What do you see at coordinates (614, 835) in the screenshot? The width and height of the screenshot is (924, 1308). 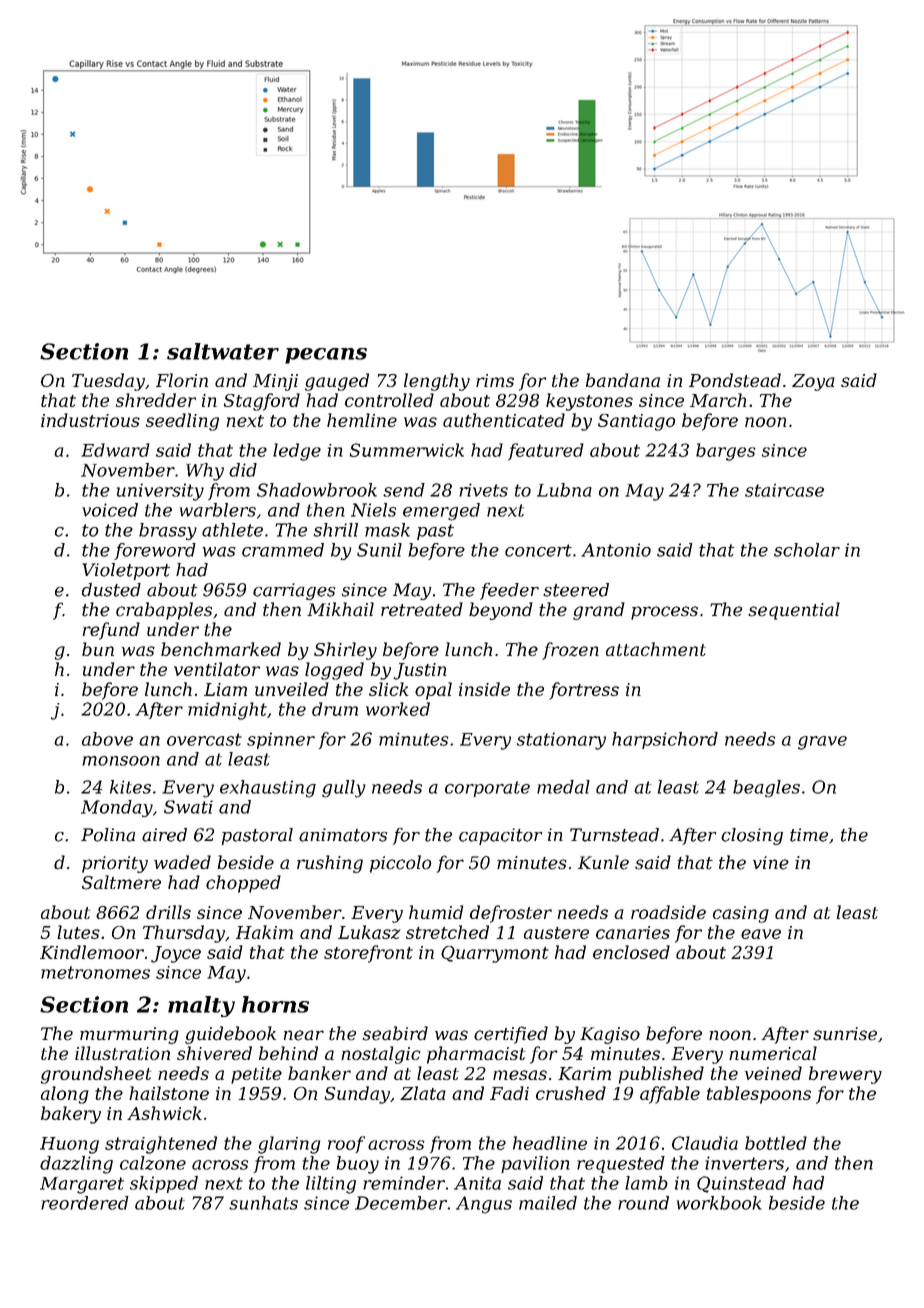 I see `Turnstead` at bounding box center [614, 835].
